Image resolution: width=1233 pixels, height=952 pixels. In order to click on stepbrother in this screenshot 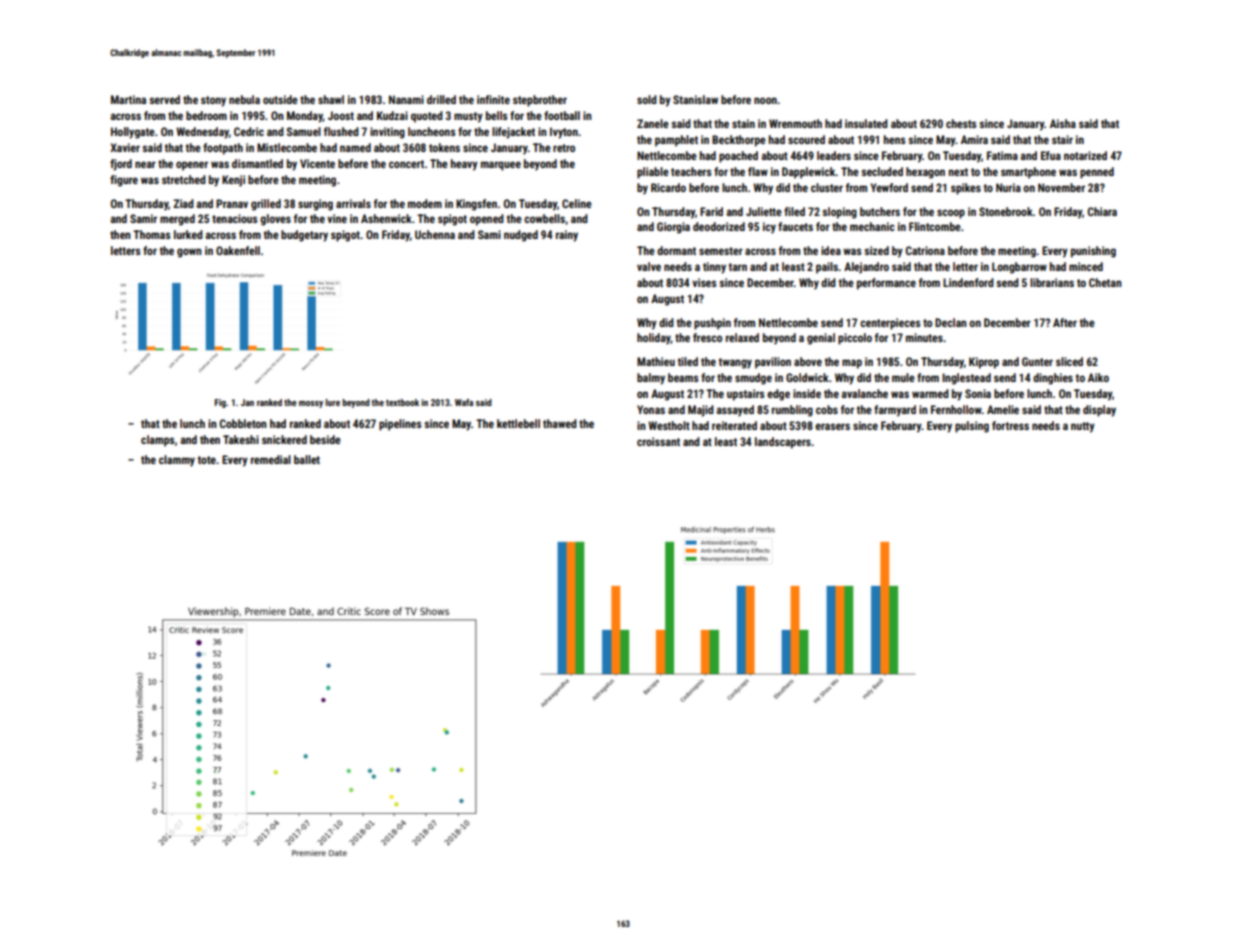, I will do `click(540, 101)`.
